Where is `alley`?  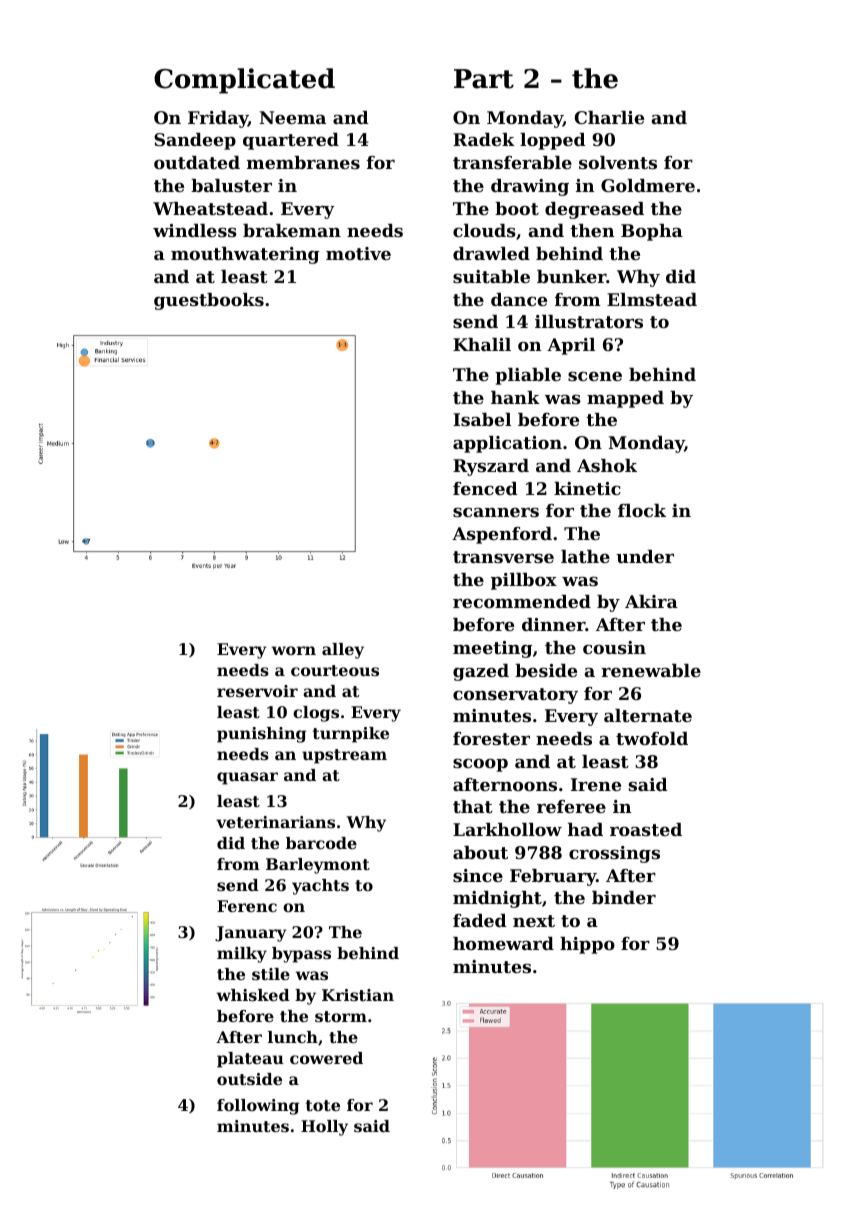
alley is located at coordinates (343, 651).
